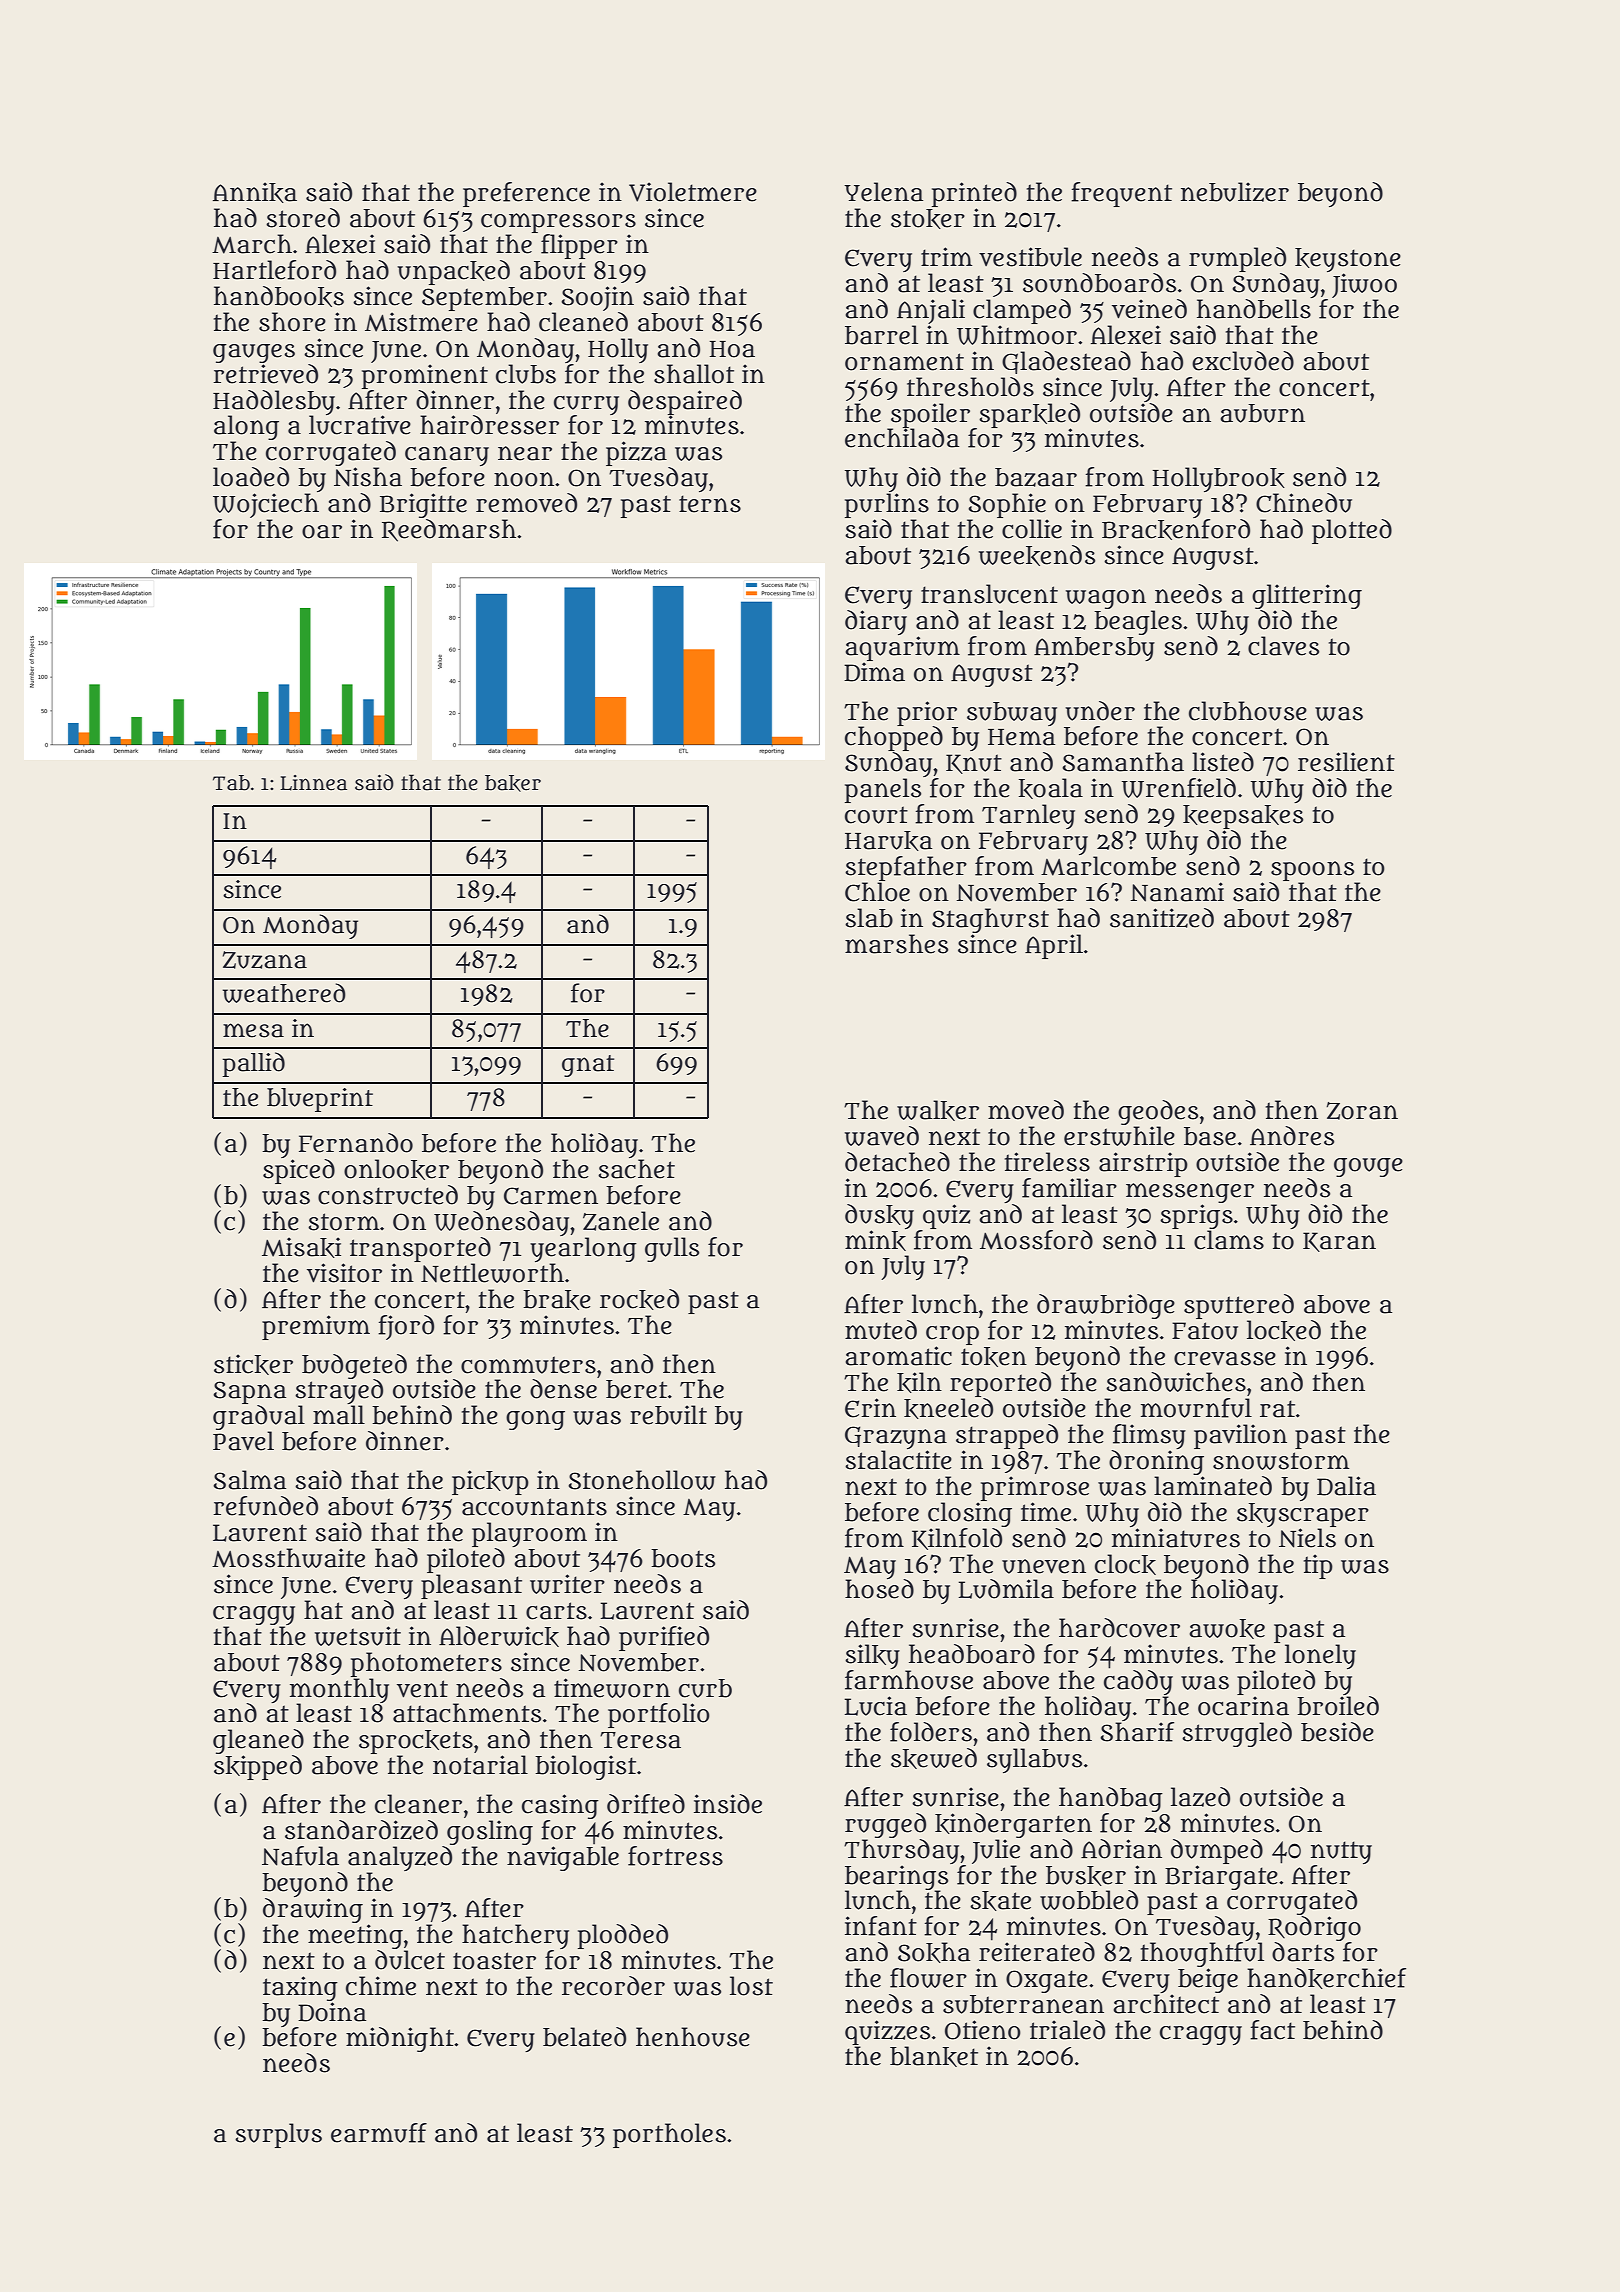 The width and height of the document is (1620, 2292). What do you see at coordinates (288, 1558) in the document?
I see `Mossthwaite` at bounding box center [288, 1558].
